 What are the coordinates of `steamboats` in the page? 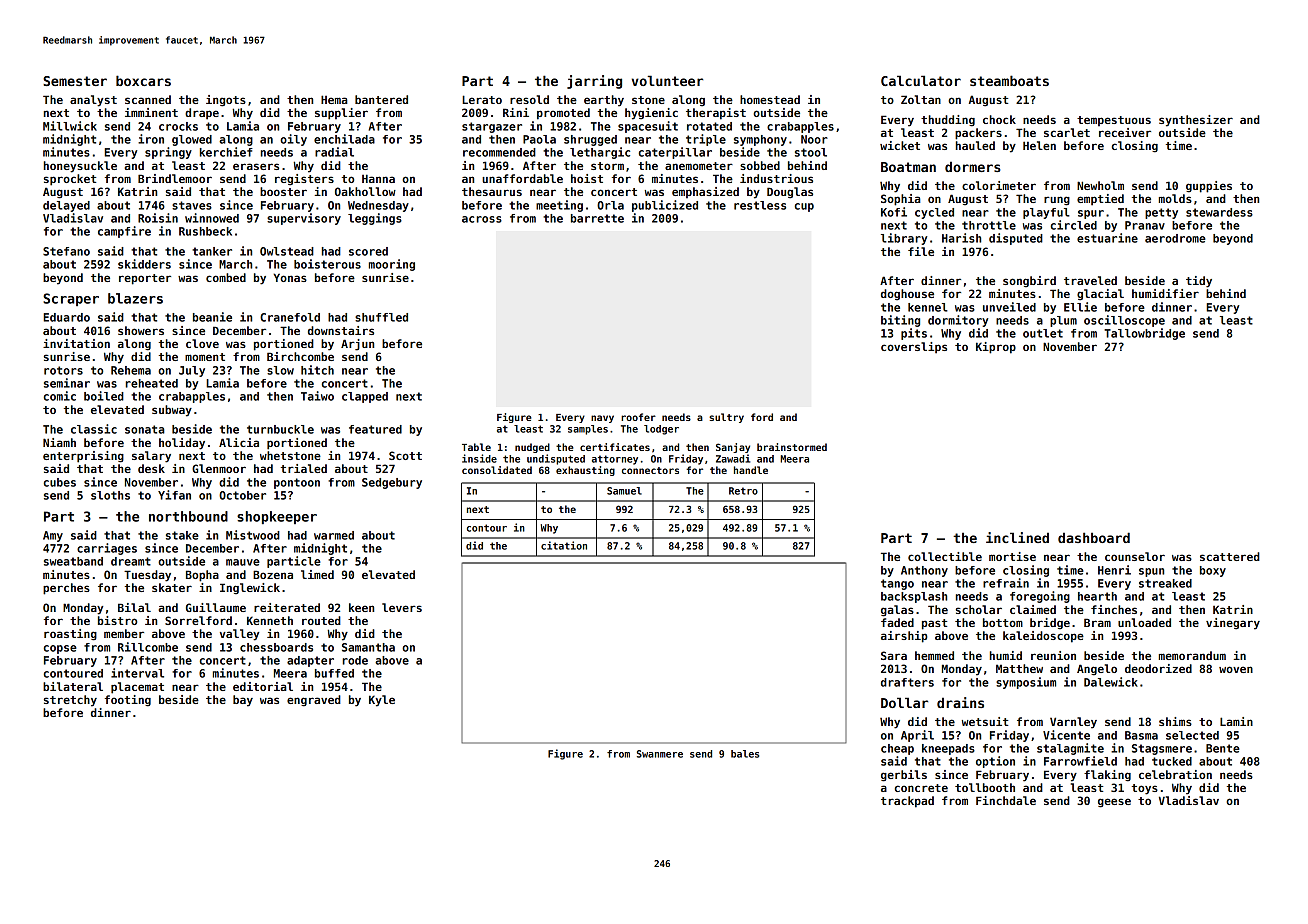 It's located at (1009, 80).
